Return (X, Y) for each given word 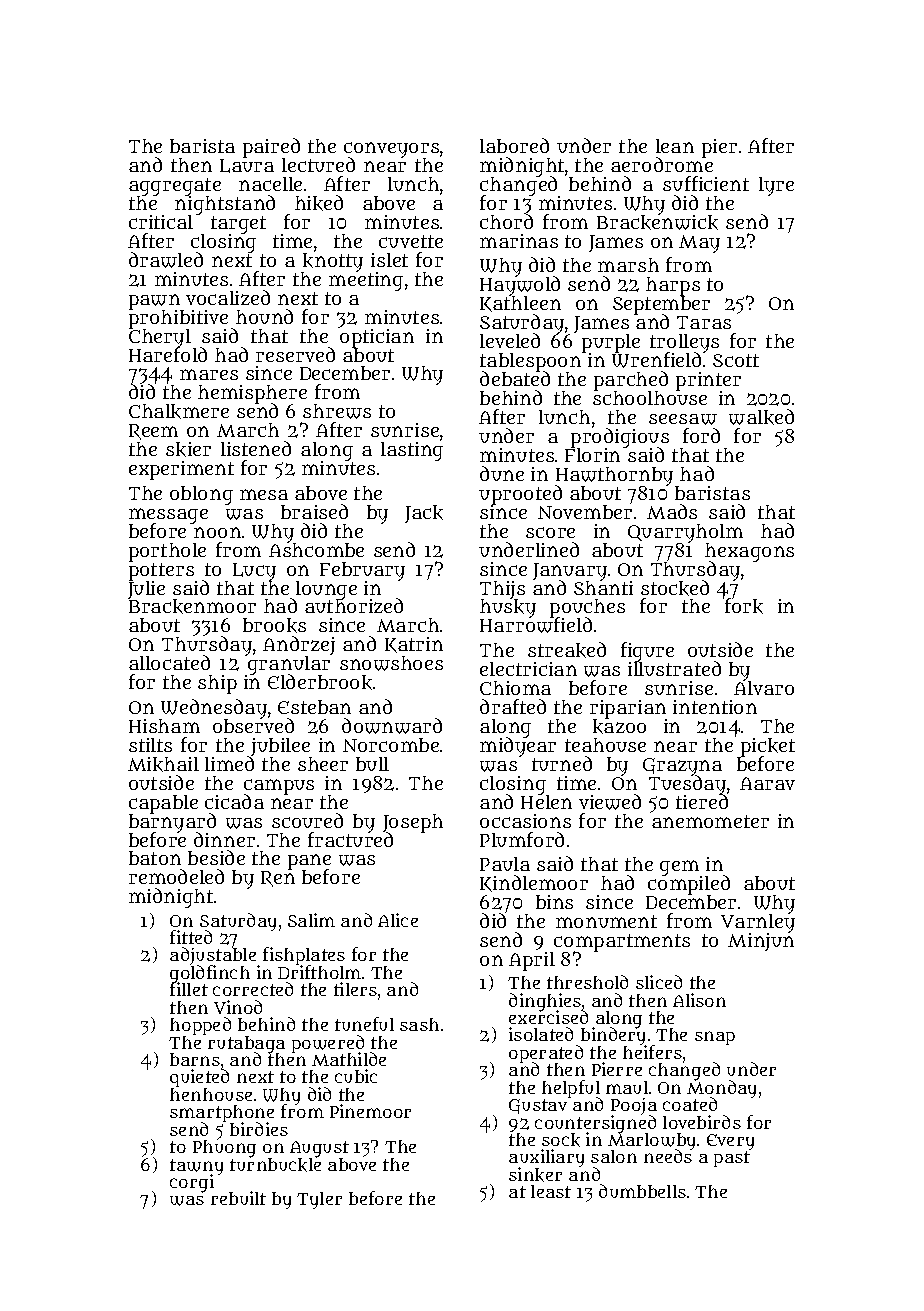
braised (314, 511)
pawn (154, 302)
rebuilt (238, 1199)
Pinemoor (370, 1111)
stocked (675, 588)
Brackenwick (657, 222)
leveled (510, 340)
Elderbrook (320, 682)
